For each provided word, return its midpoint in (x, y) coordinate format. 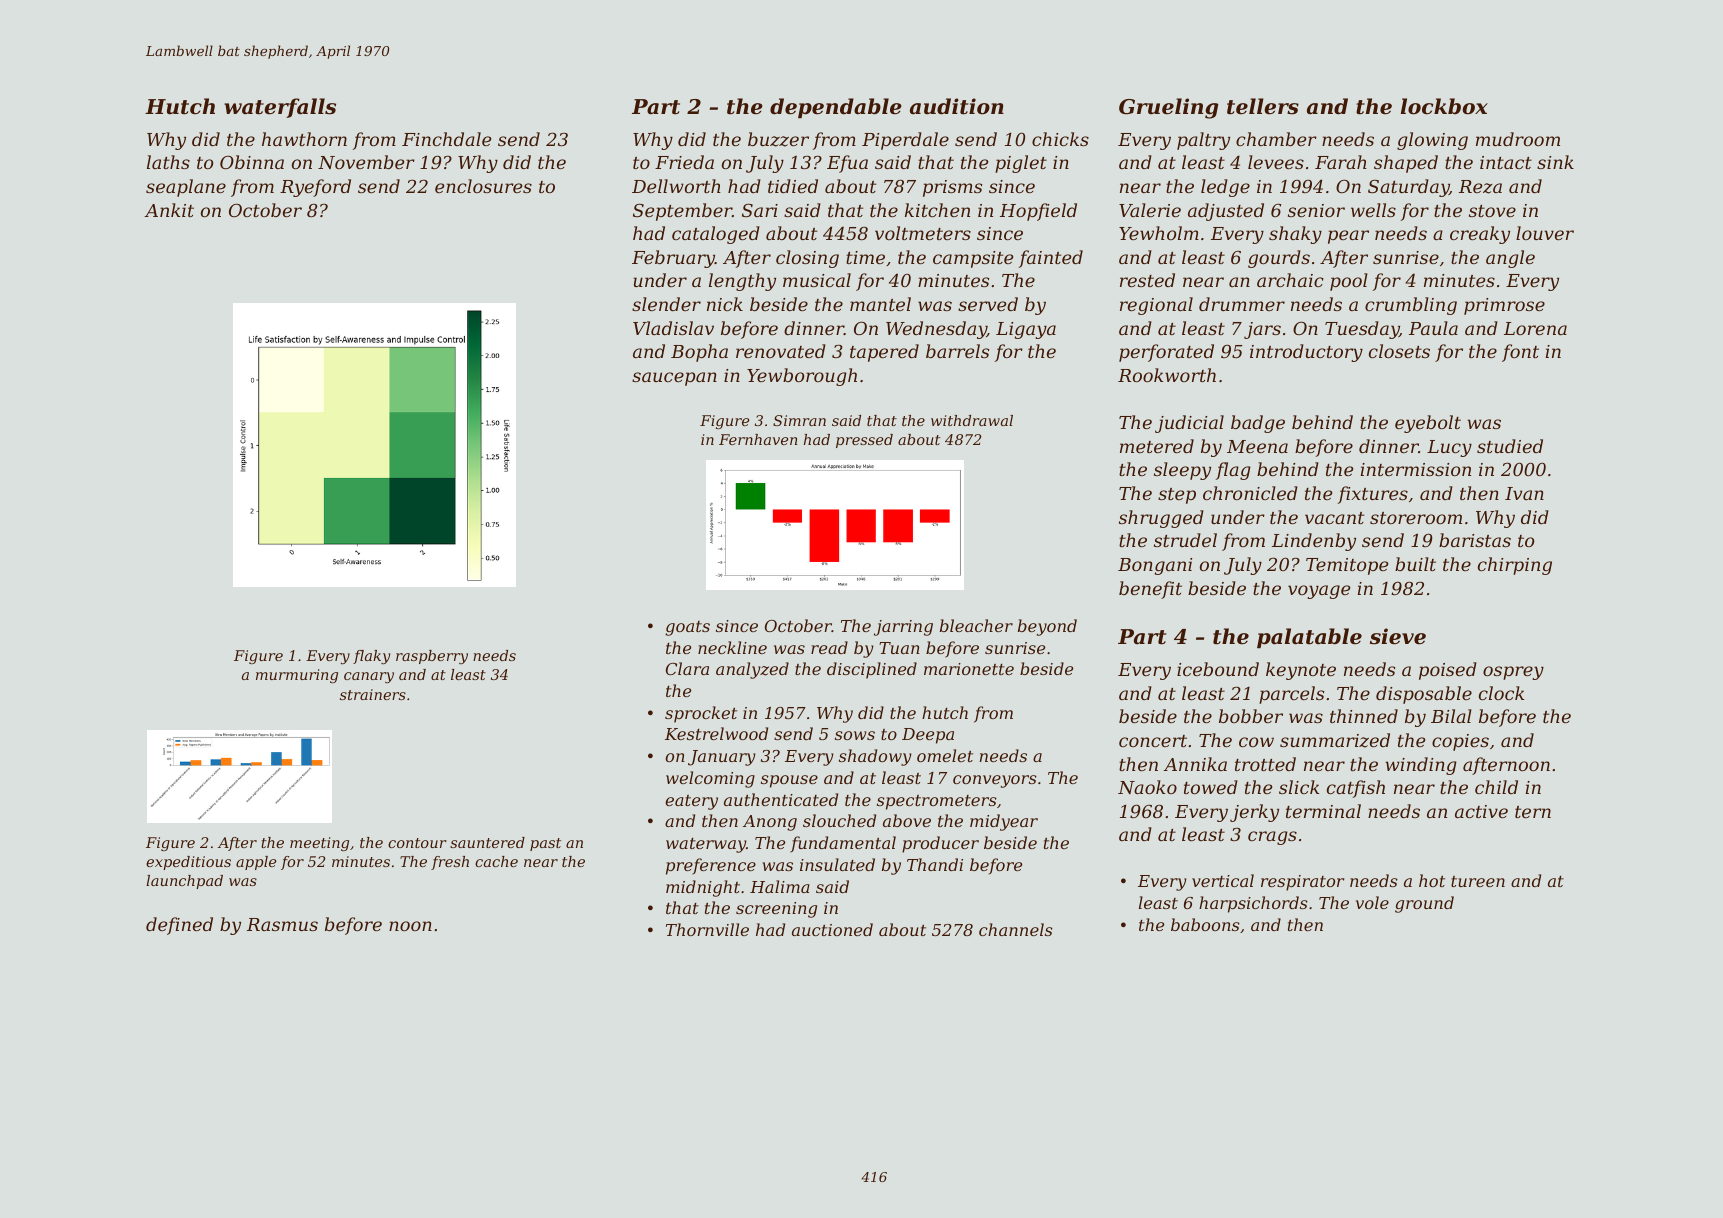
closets (1399, 351)
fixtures (1373, 495)
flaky (371, 657)
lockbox (1444, 106)
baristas (1475, 540)
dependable (836, 108)
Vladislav (673, 328)
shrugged (1161, 519)
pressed (864, 441)
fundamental (843, 844)
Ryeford (315, 188)
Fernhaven (758, 439)
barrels (957, 351)
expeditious (188, 863)
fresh (450, 863)
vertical (1223, 880)
